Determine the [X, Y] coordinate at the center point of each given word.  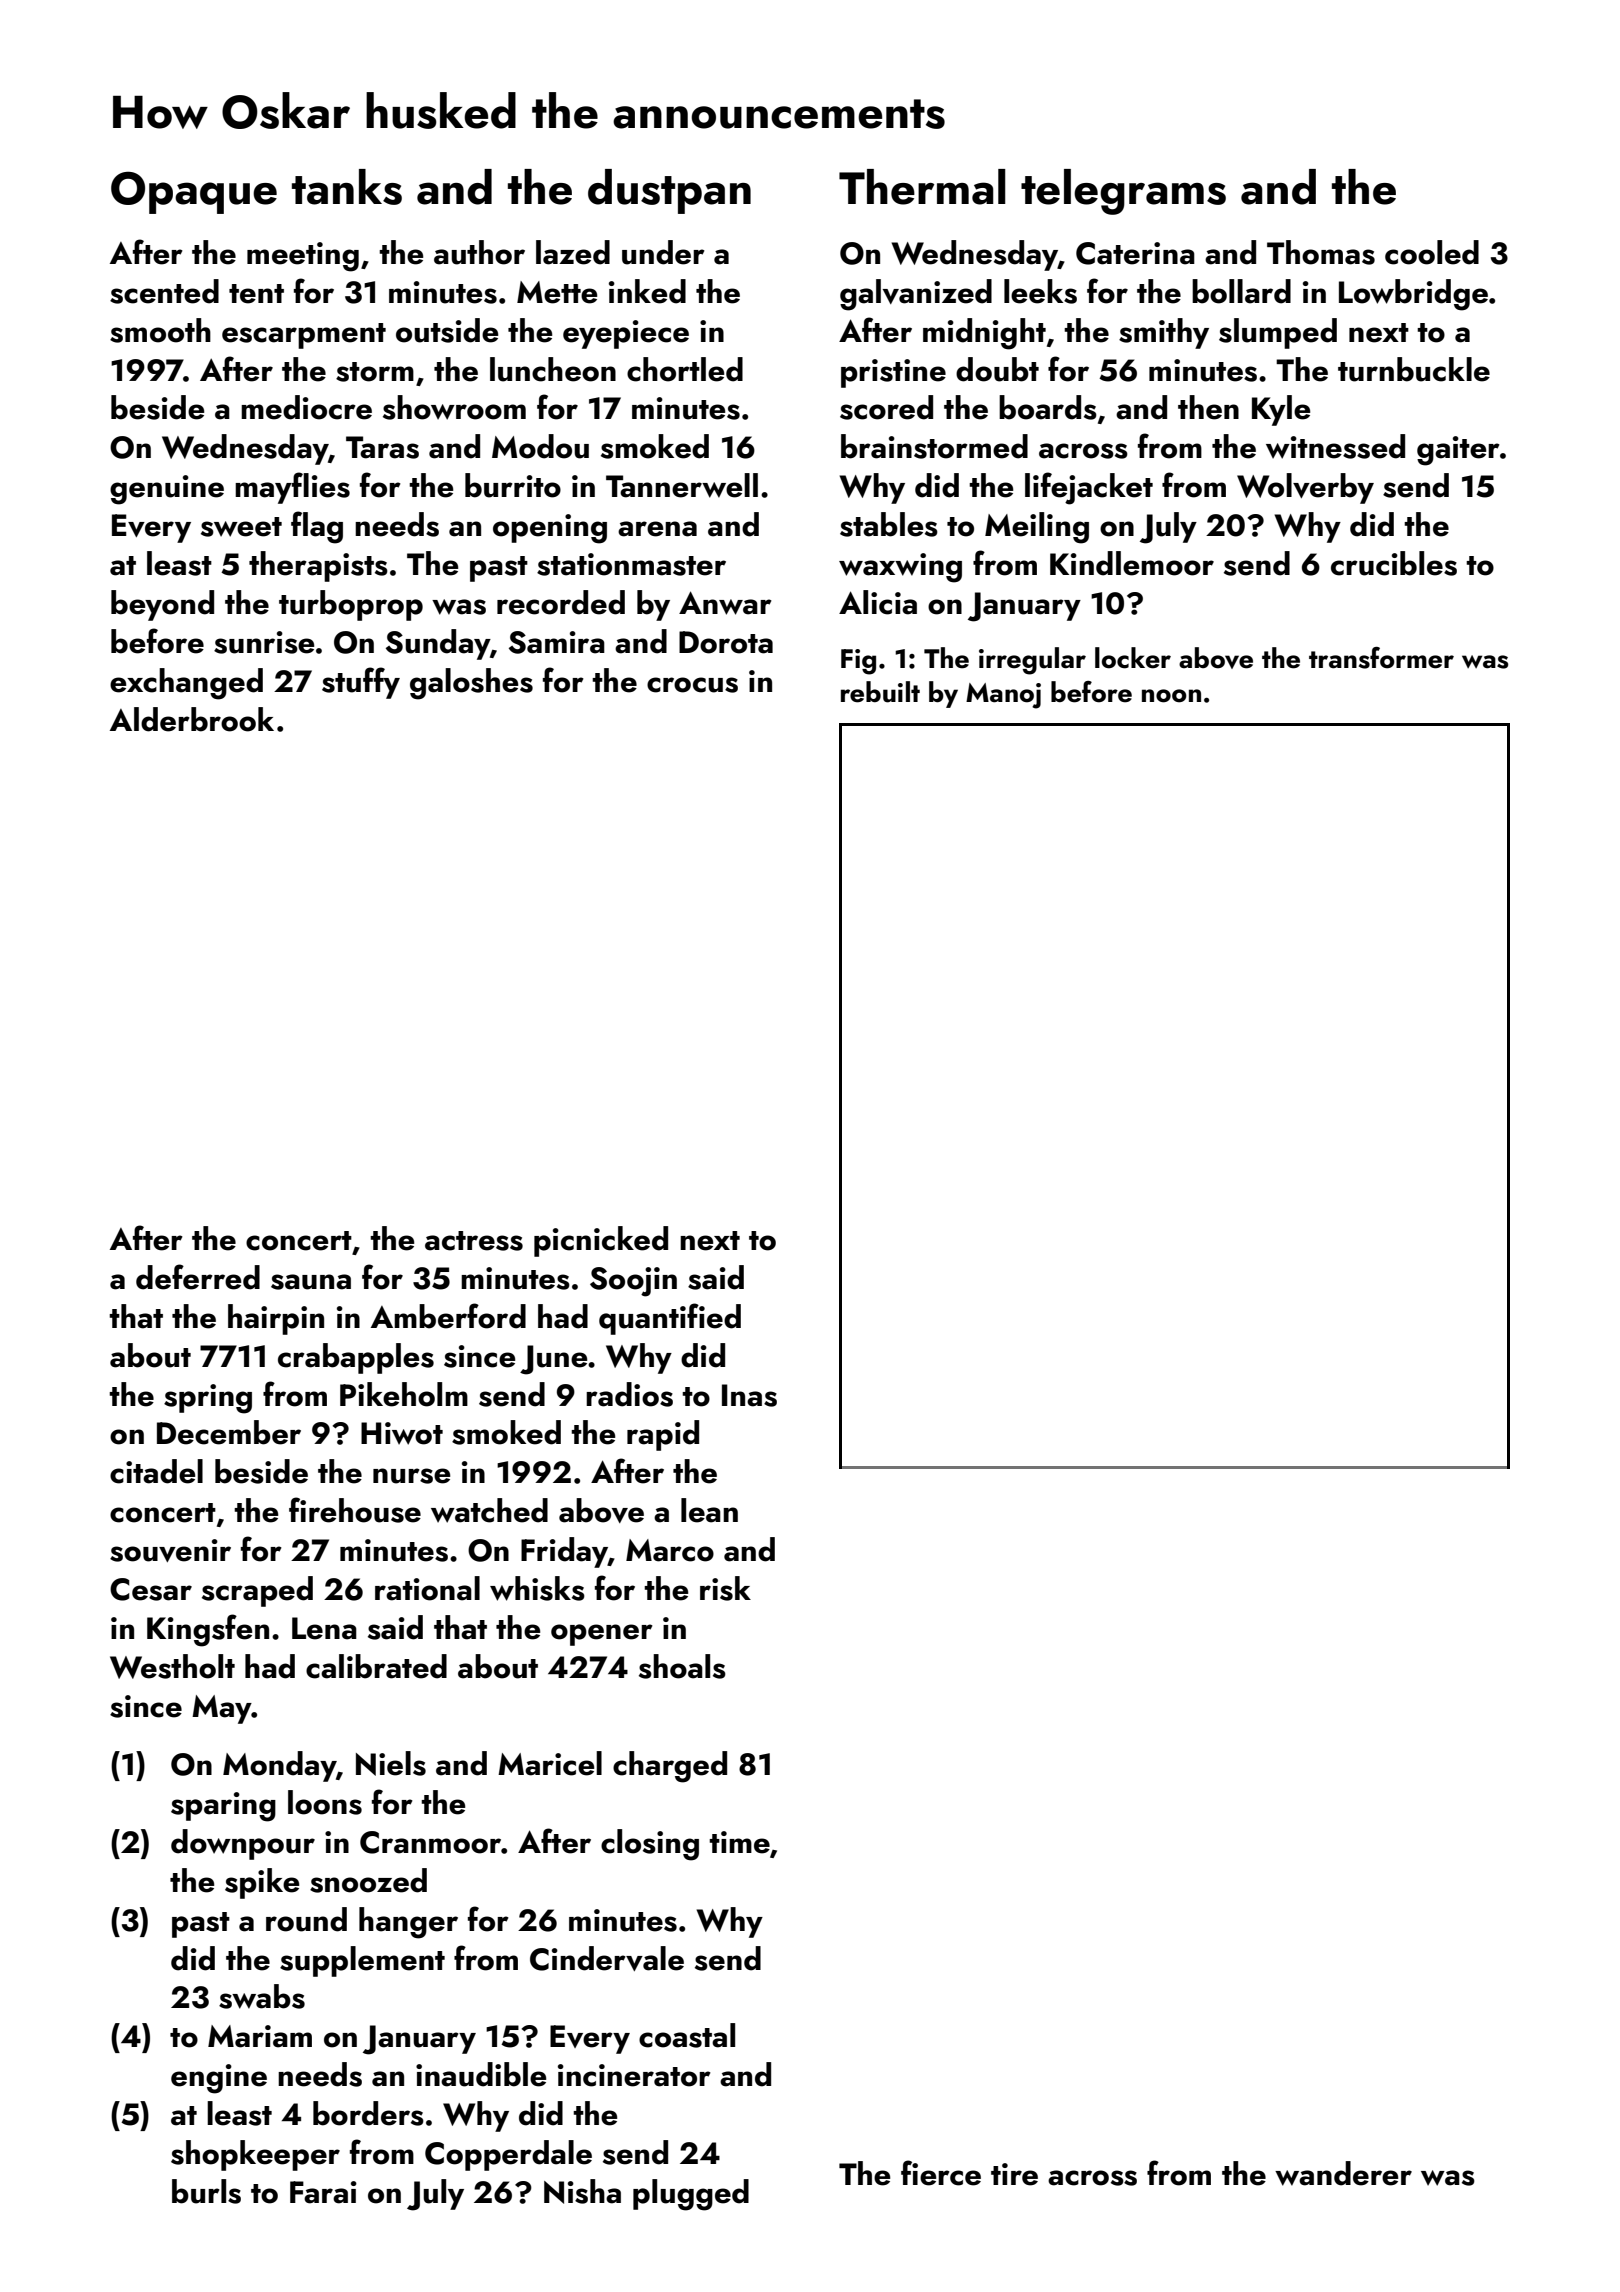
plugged [691, 2195]
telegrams [1123, 192]
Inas [749, 1395]
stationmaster [631, 564]
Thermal [922, 187]
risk [725, 1588]
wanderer [1343, 2173]
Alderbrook [192, 719]
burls [206, 2191]
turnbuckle [1414, 369]
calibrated [376, 1666]
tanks [347, 187]
